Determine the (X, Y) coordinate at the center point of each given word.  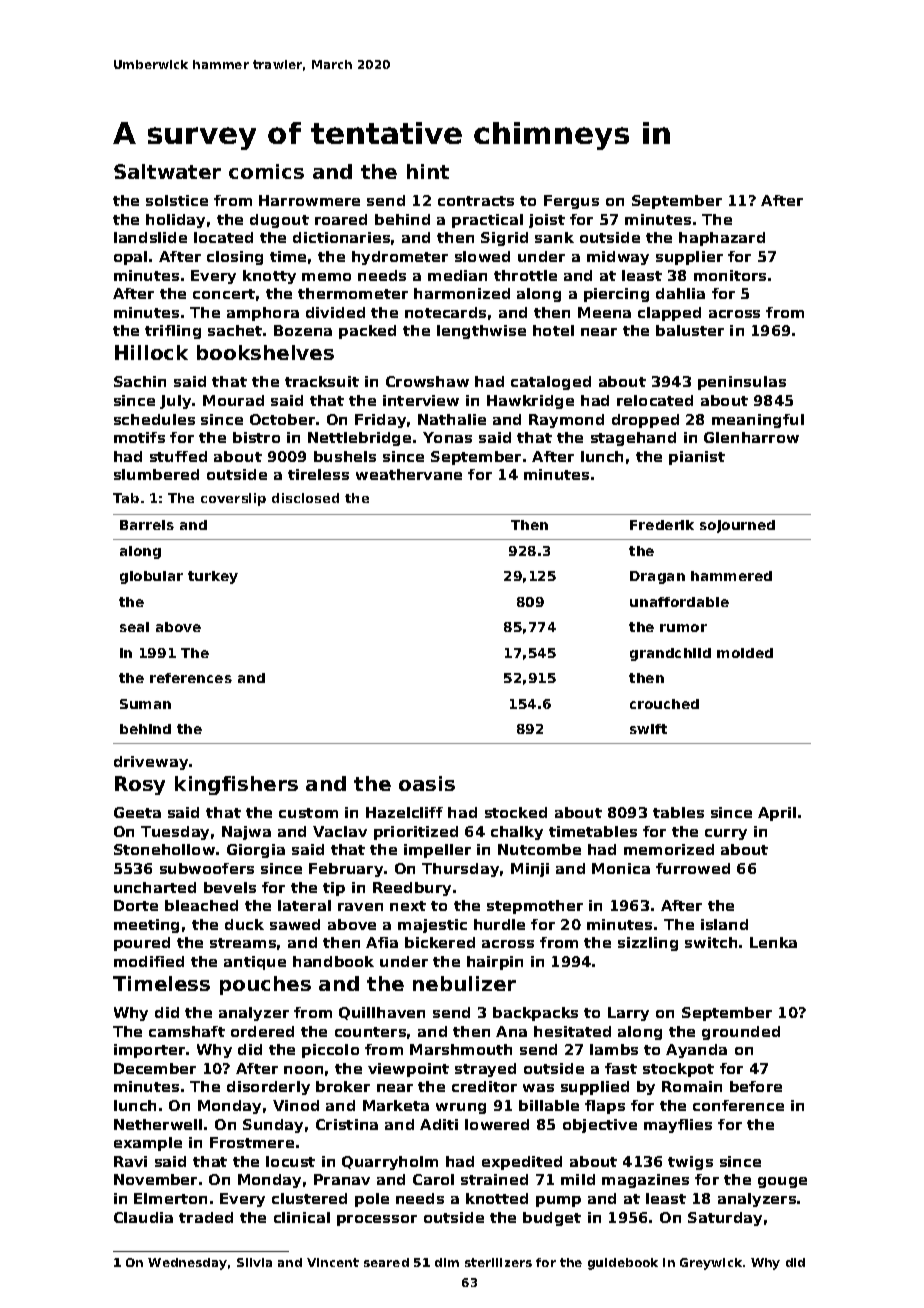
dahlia (680, 293)
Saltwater (167, 171)
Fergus (571, 202)
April (777, 814)
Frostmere (252, 1142)
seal (134, 627)
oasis (427, 783)
